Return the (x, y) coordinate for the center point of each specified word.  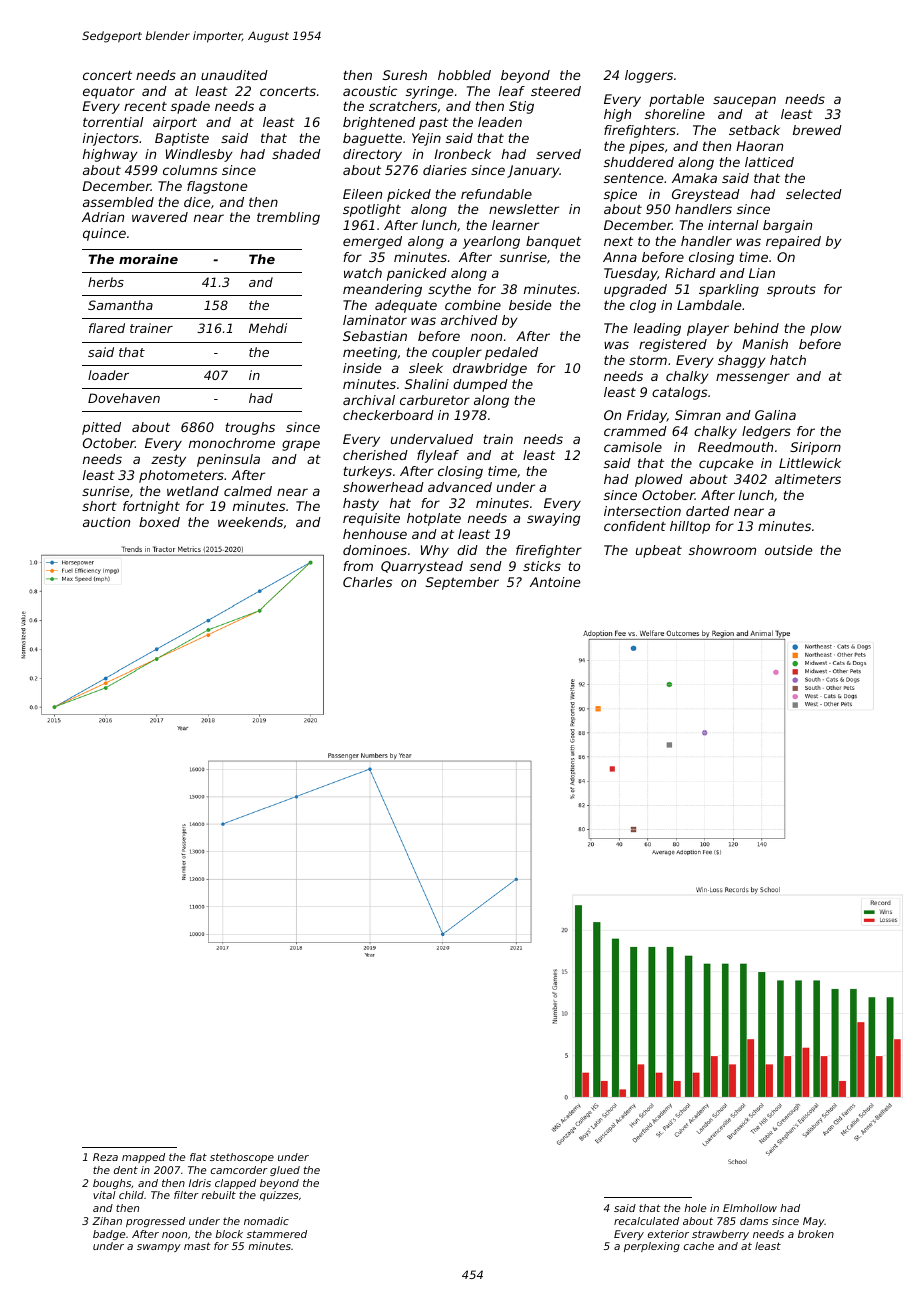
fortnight (151, 507)
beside (530, 305)
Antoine (555, 582)
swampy (159, 1248)
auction (106, 522)
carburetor (435, 400)
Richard (690, 273)
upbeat (659, 551)
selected (814, 194)
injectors (111, 139)
